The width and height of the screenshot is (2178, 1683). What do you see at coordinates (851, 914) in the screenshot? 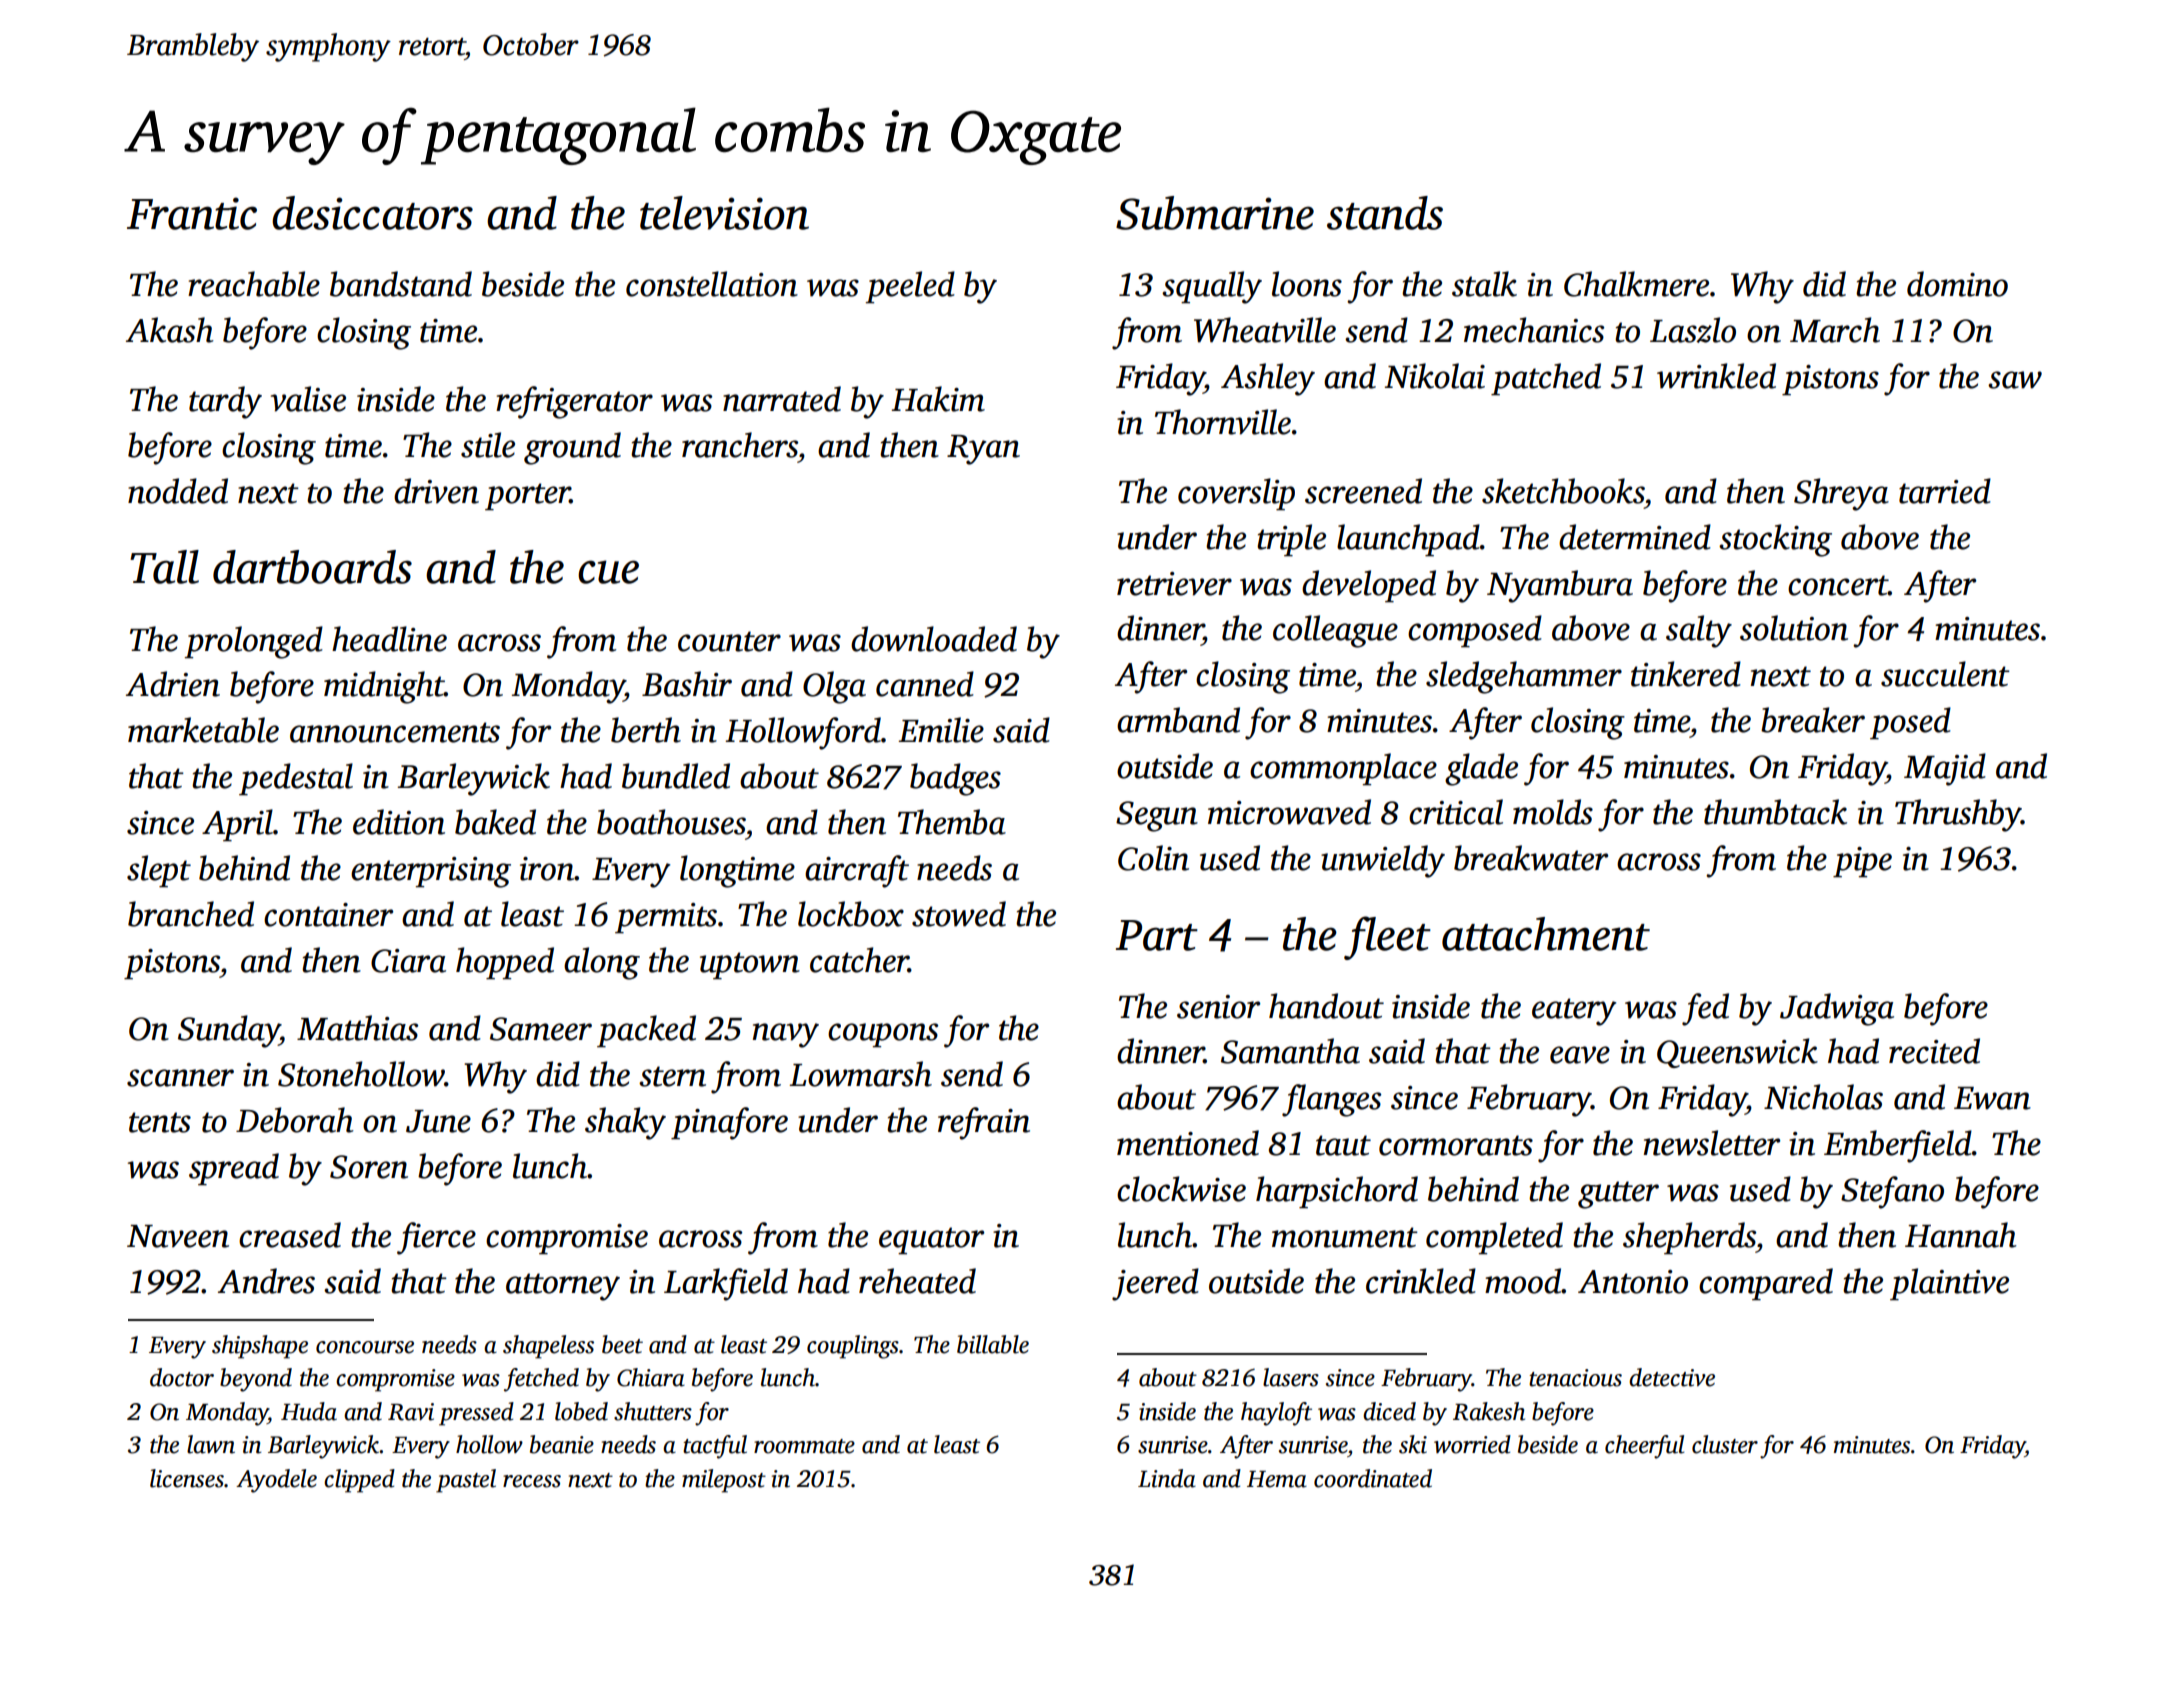
I see `lockbox` at bounding box center [851, 914].
